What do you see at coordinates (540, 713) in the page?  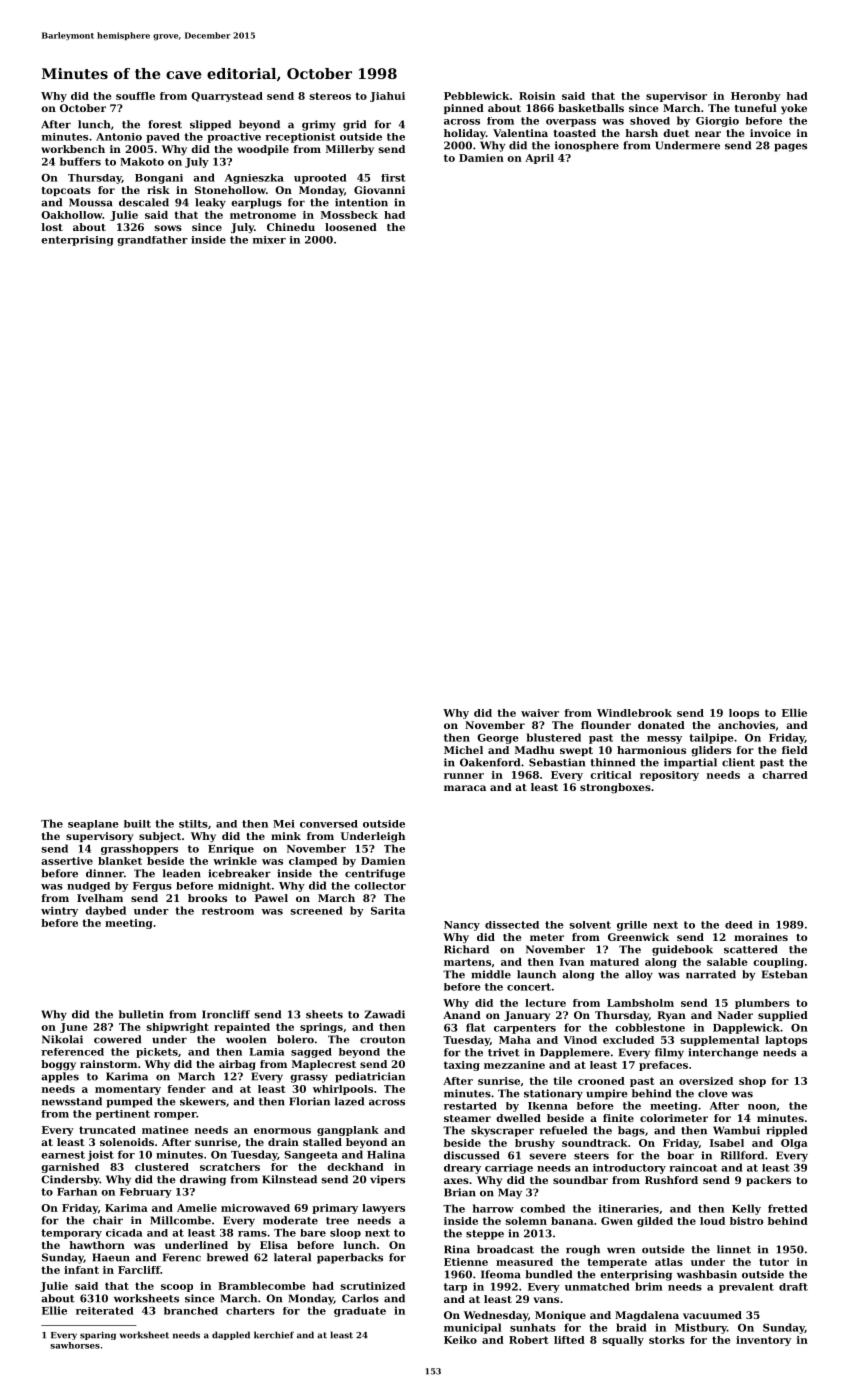 I see `waiver` at bounding box center [540, 713].
